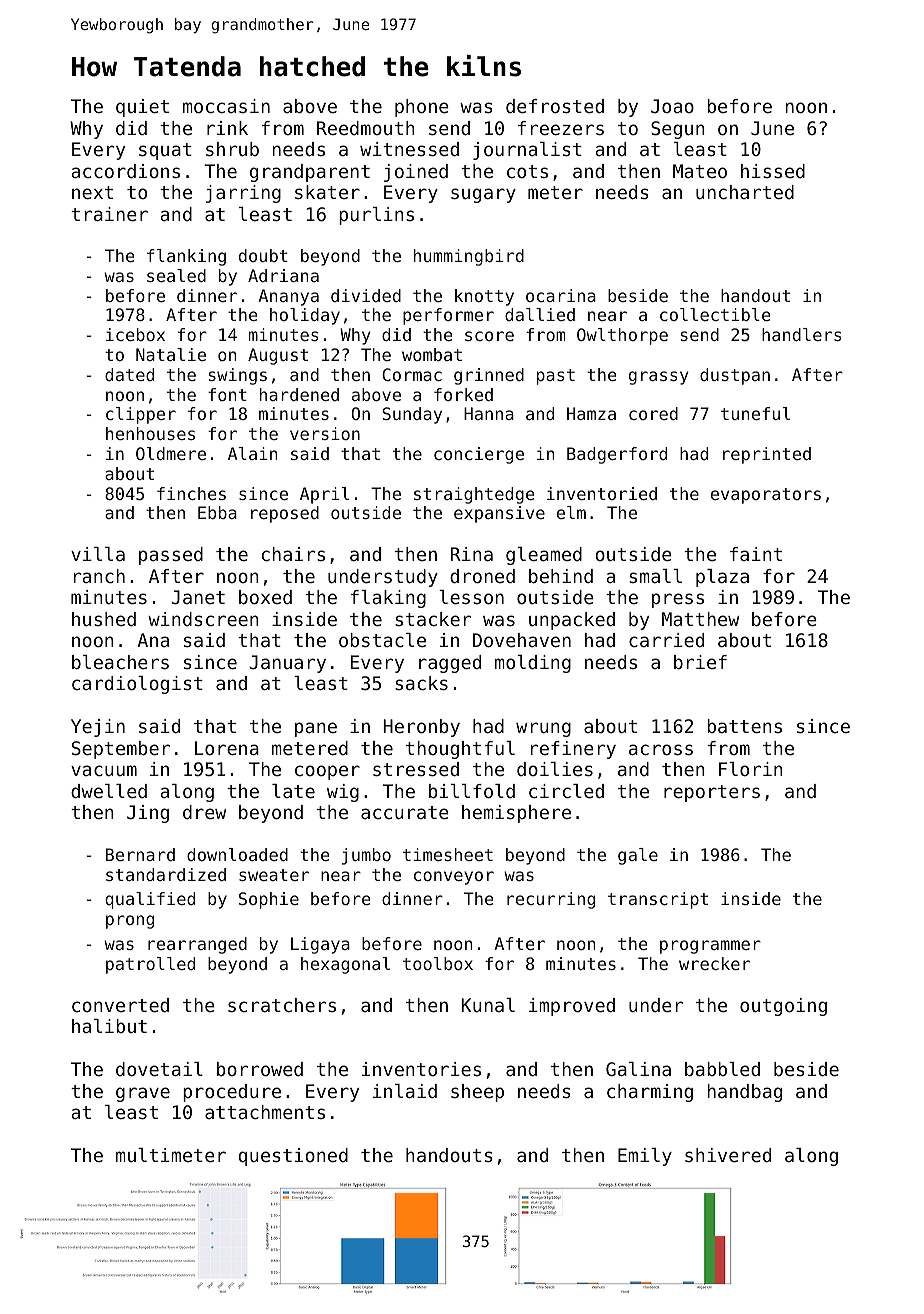  Describe the element at coordinates (469, 257) in the image. I see `hummingbird` at that location.
